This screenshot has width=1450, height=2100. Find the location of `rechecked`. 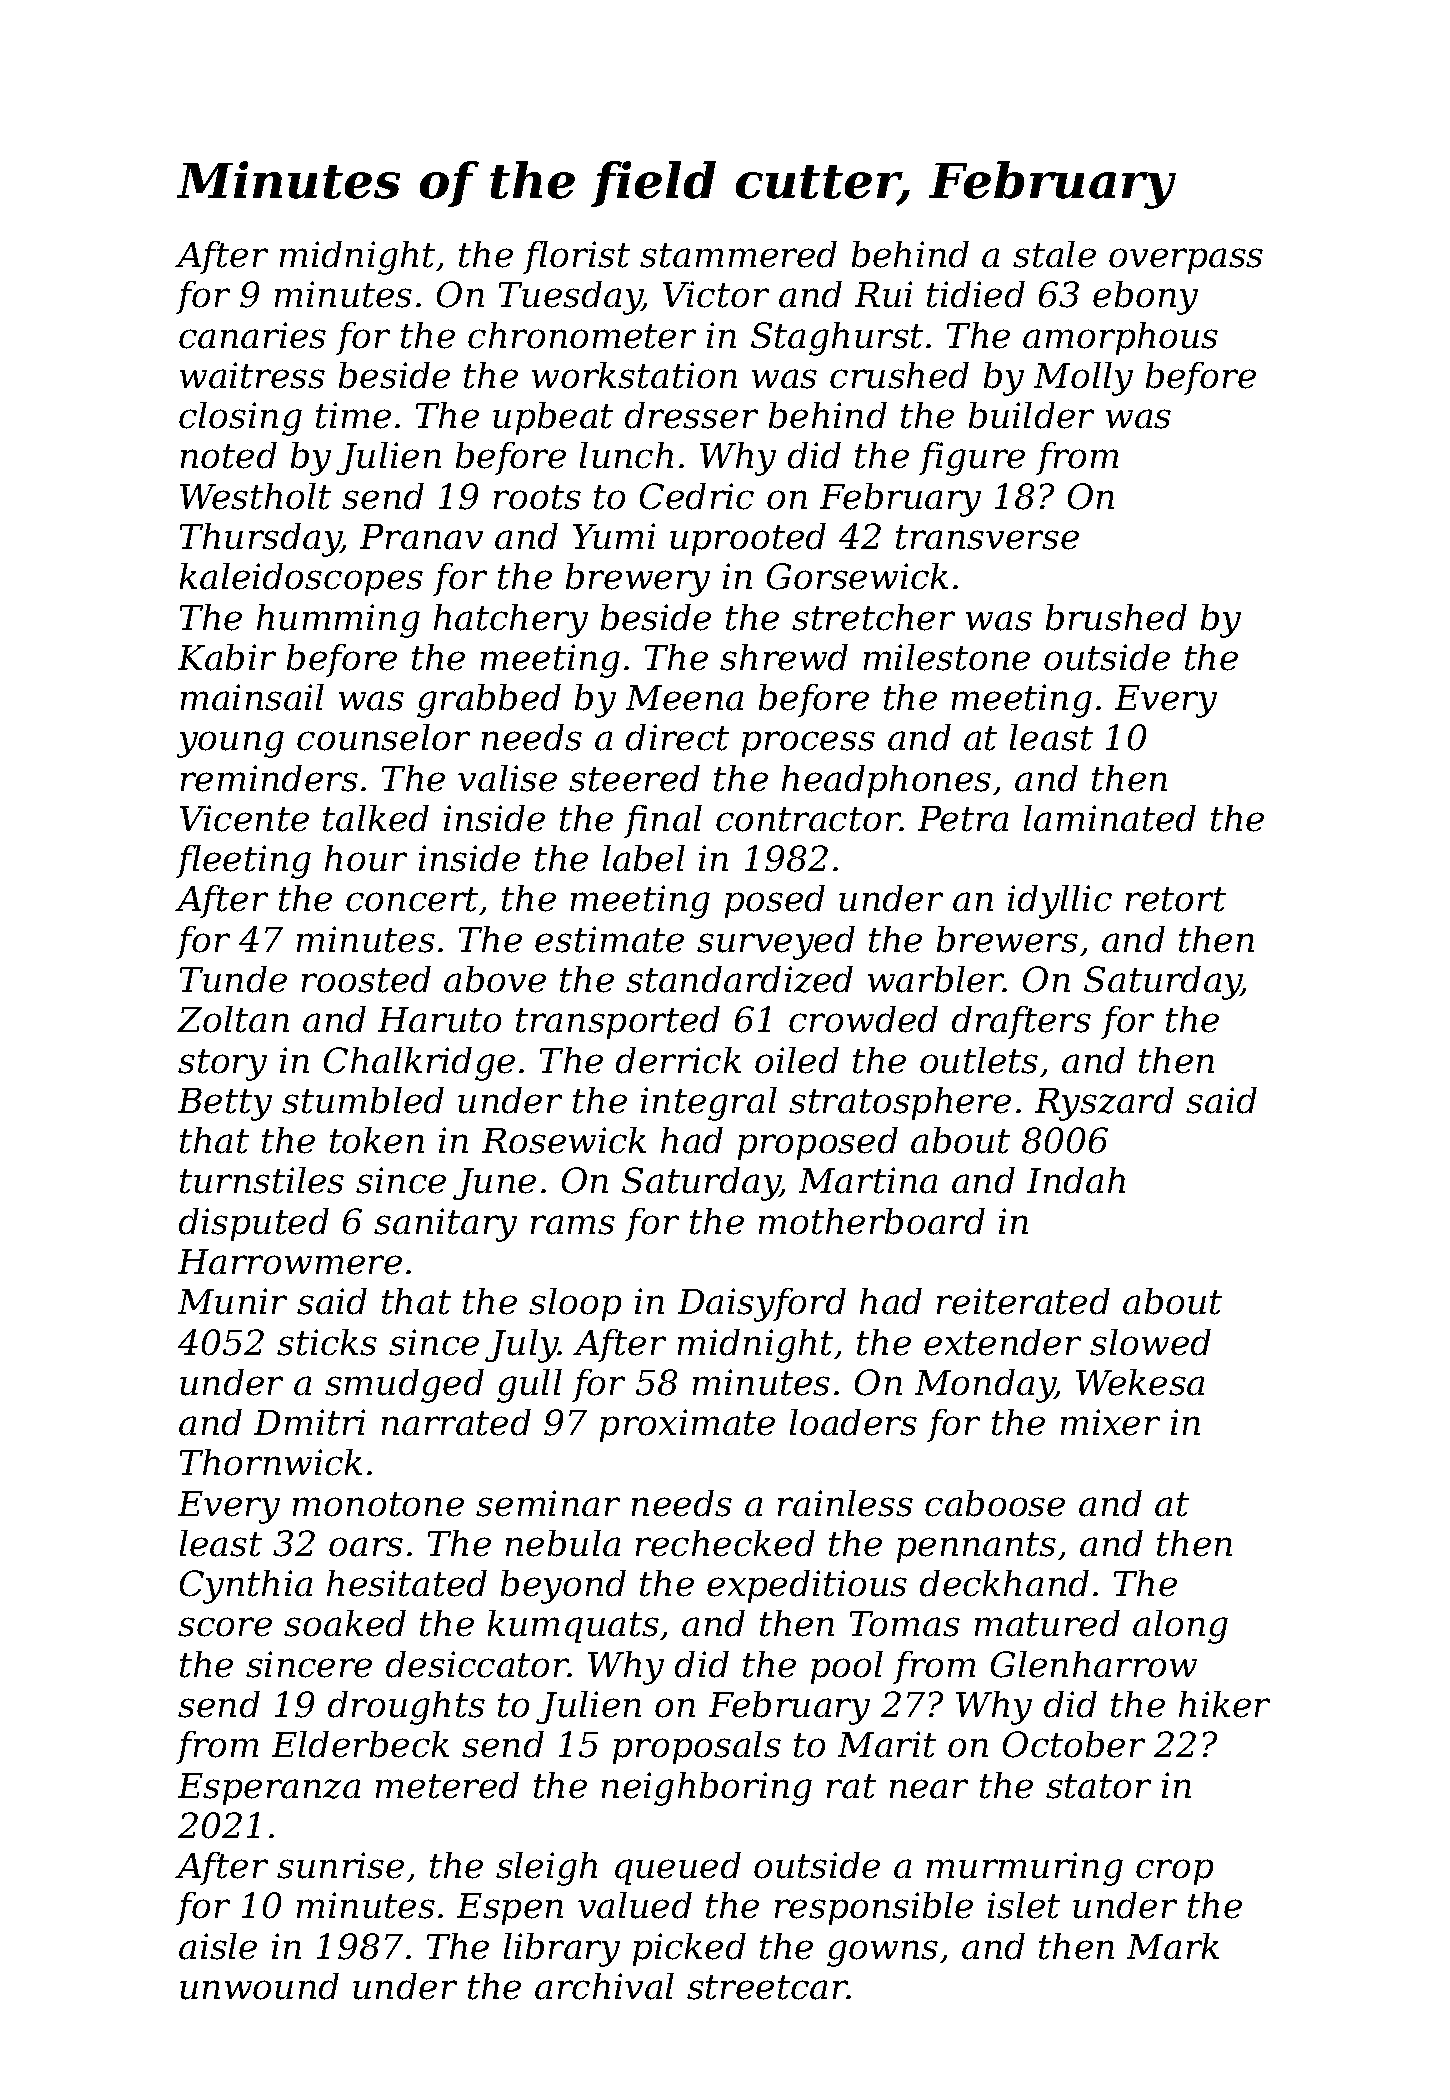

rechecked is located at coordinates (725, 1543).
